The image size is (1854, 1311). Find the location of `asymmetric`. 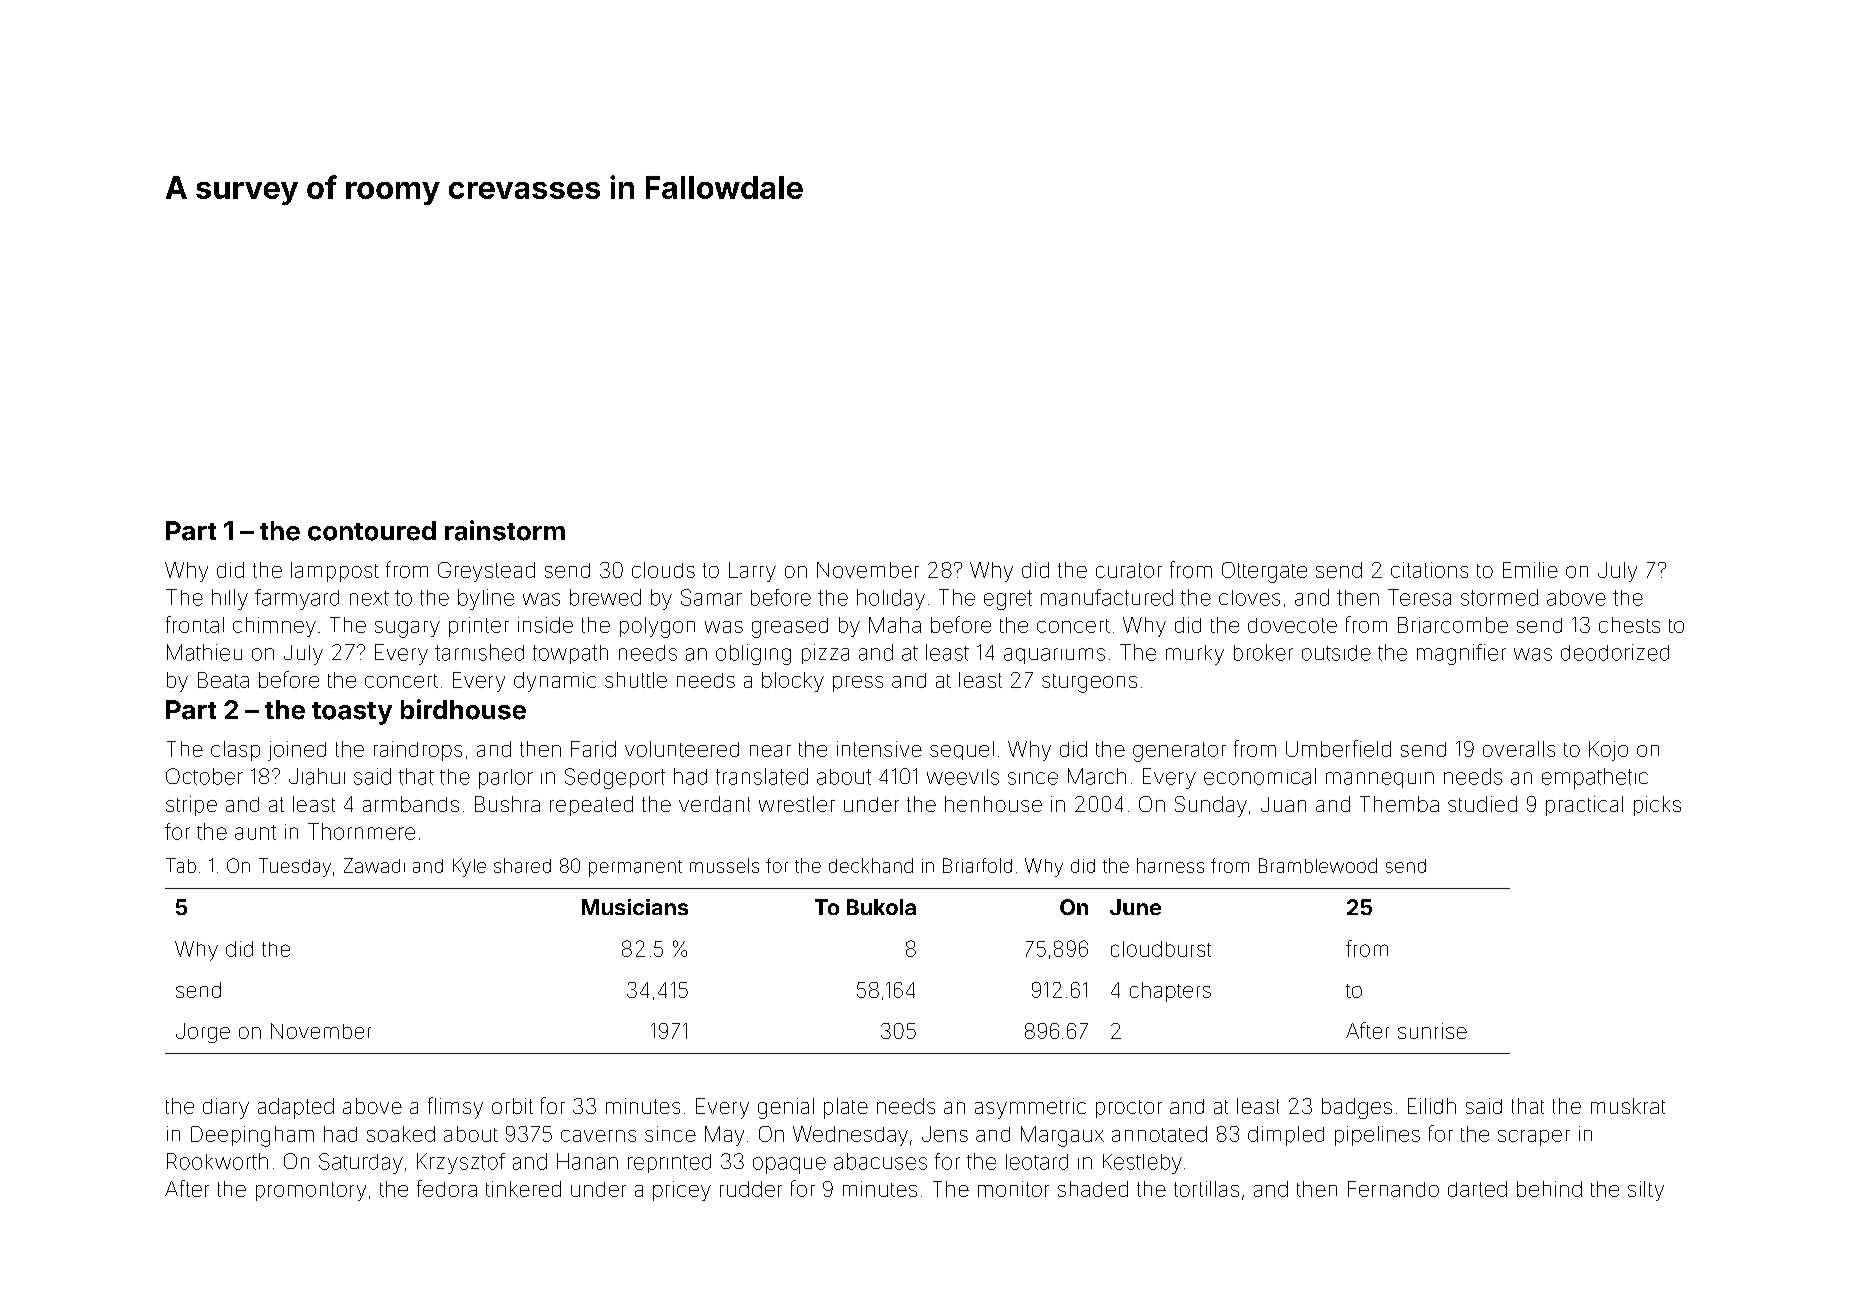

asymmetric is located at coordinates (1030, 1108).
